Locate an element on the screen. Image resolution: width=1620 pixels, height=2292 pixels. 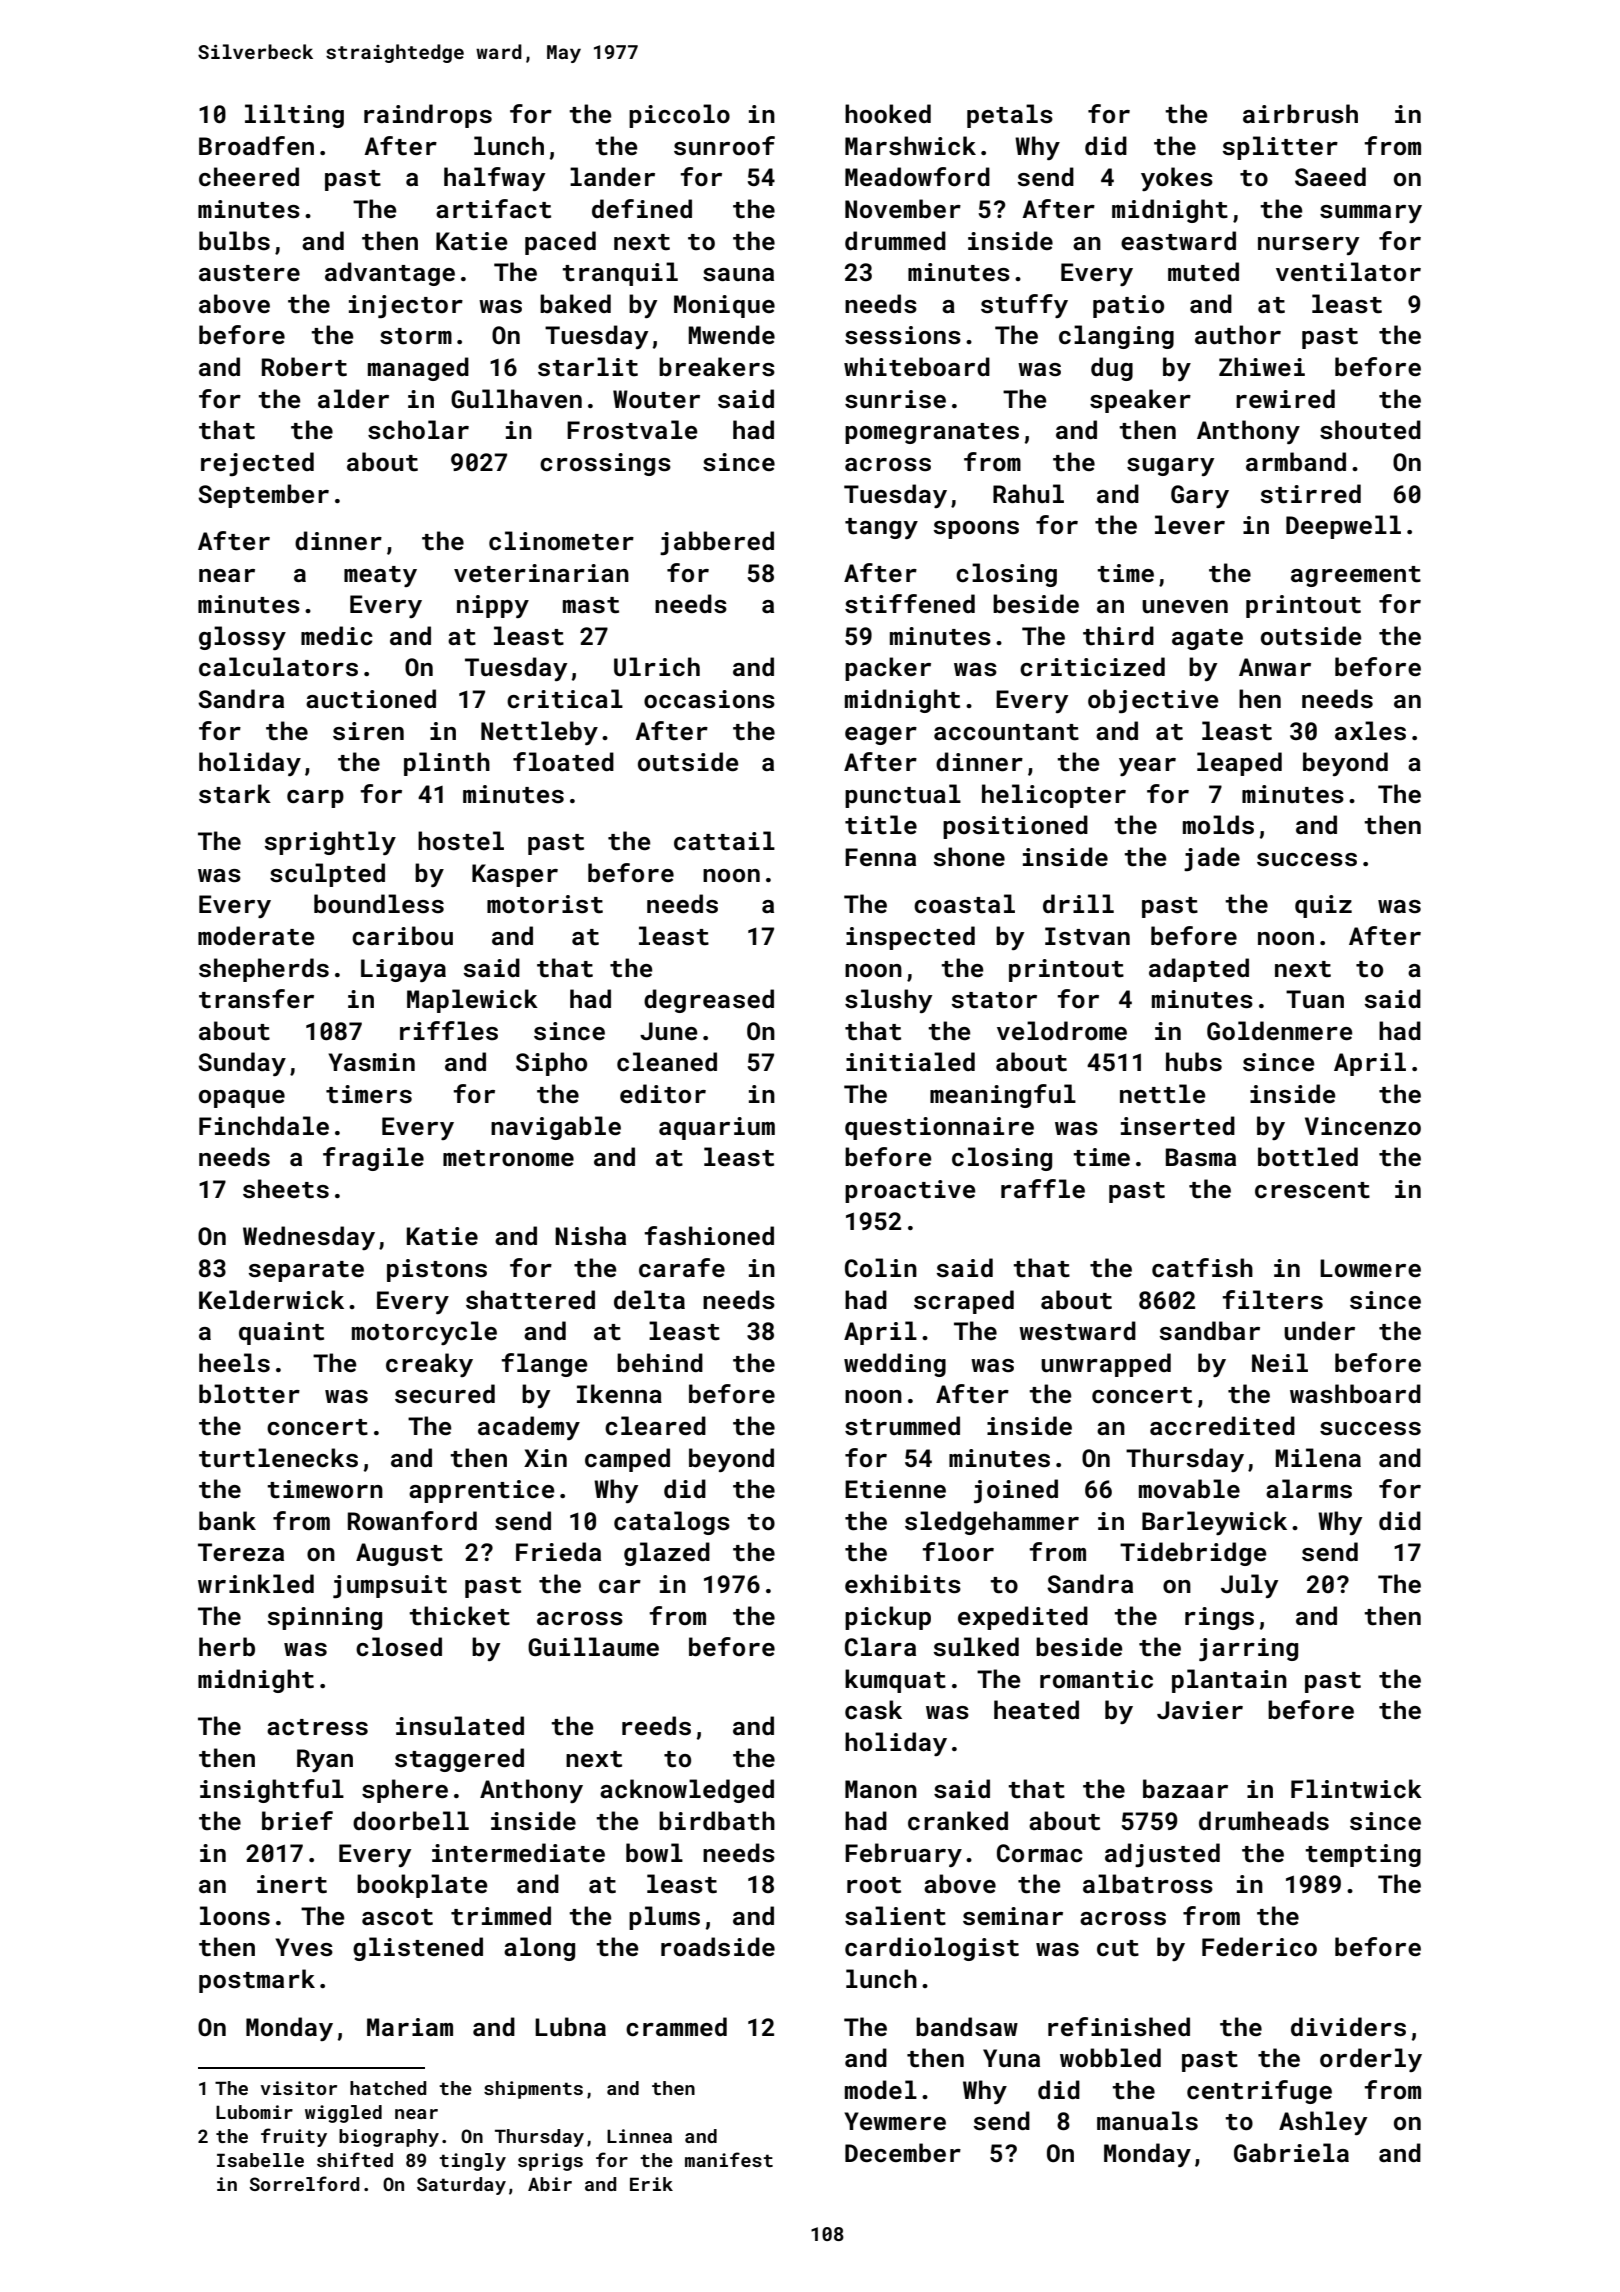
Gabriela is located at coordinates (1291, 2152).
